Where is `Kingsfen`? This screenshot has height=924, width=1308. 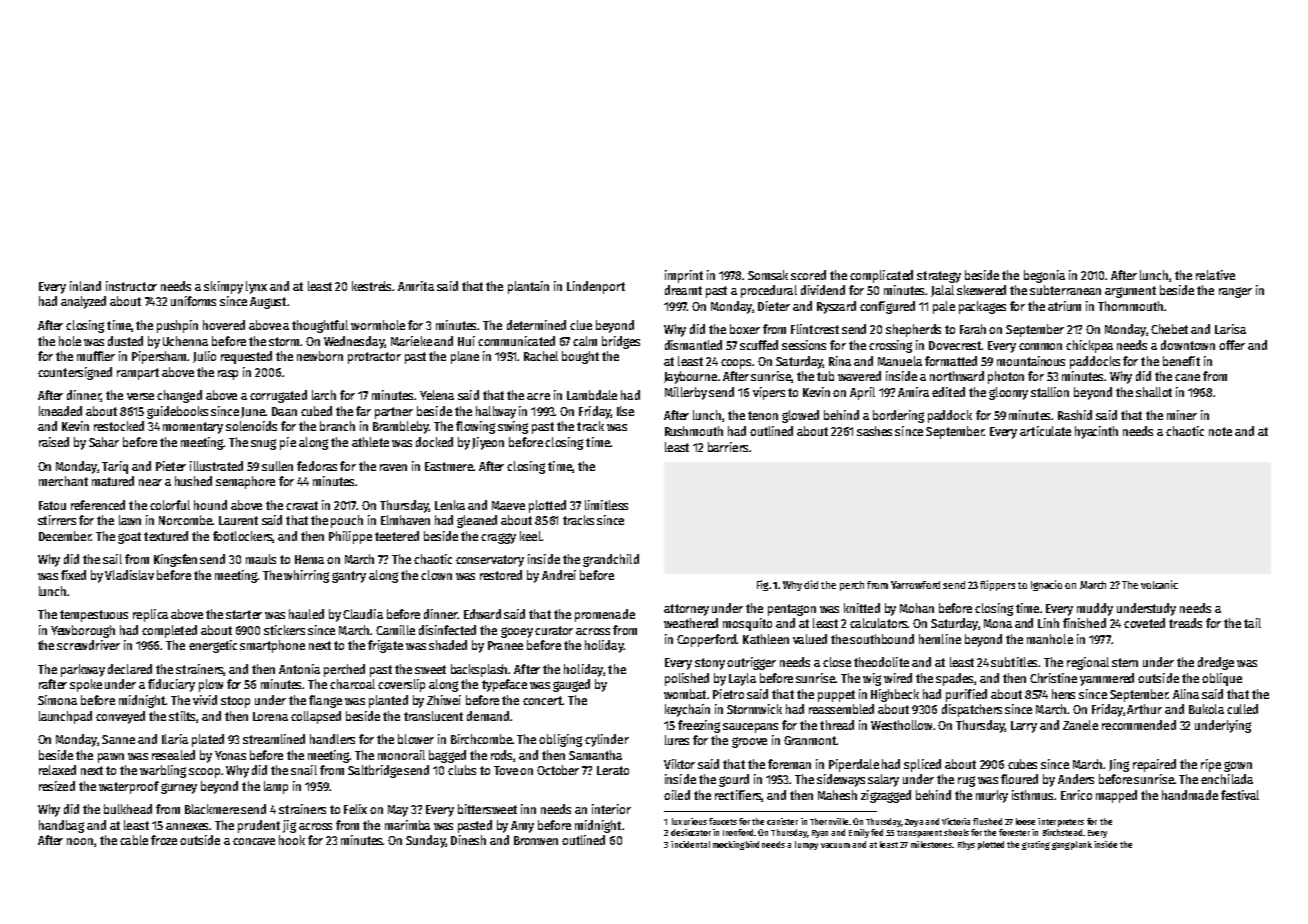
Kingsfen is located at coordinates (175, 560).
